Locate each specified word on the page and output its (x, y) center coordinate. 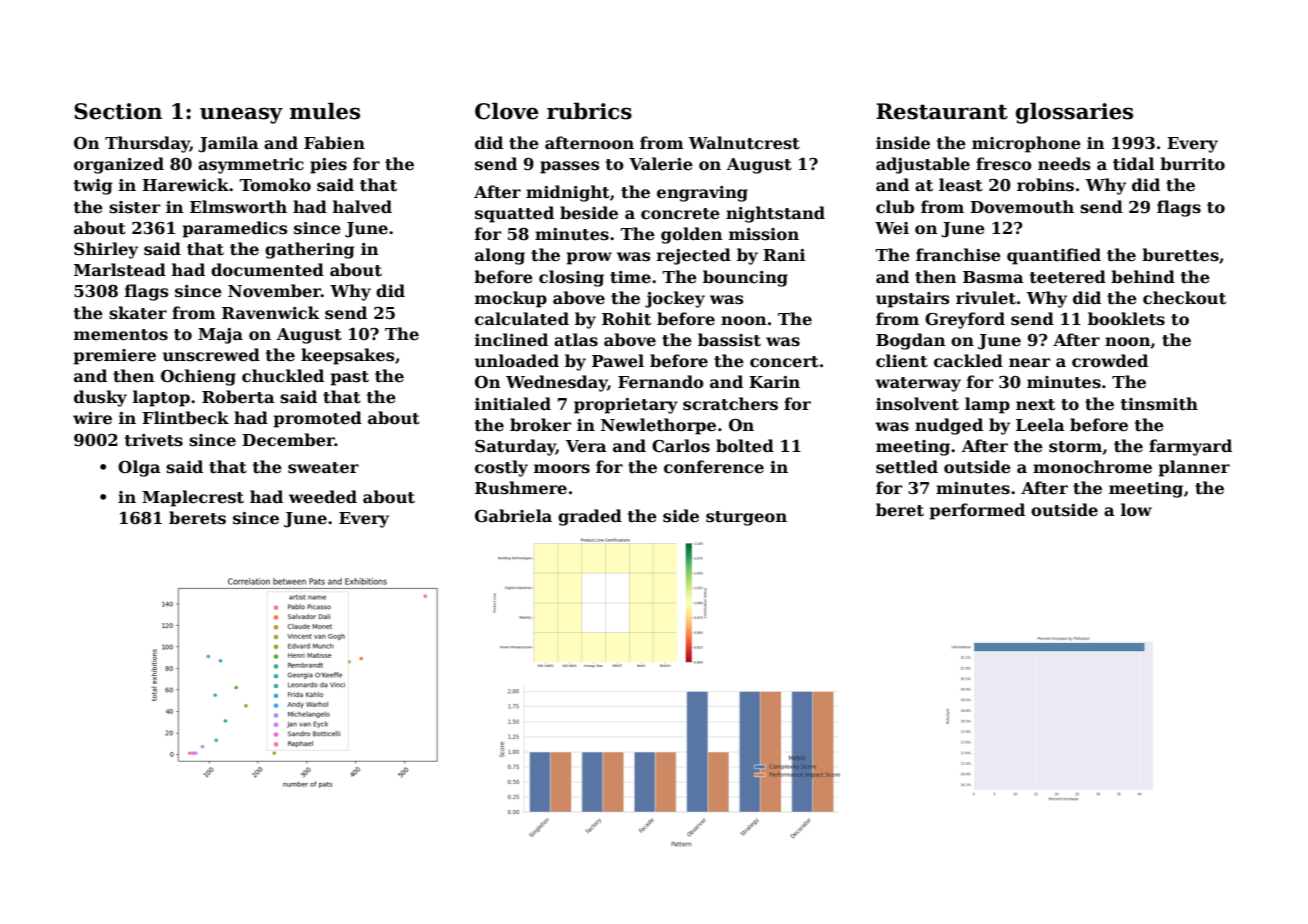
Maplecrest (193, 498)
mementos (121, 335)
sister (134, 207)
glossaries (1074, 113)
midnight (568, 193)
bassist (729, 340)
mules (325, 111)
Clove (507, 111)
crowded (1110, 361)
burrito (1192, 164)
